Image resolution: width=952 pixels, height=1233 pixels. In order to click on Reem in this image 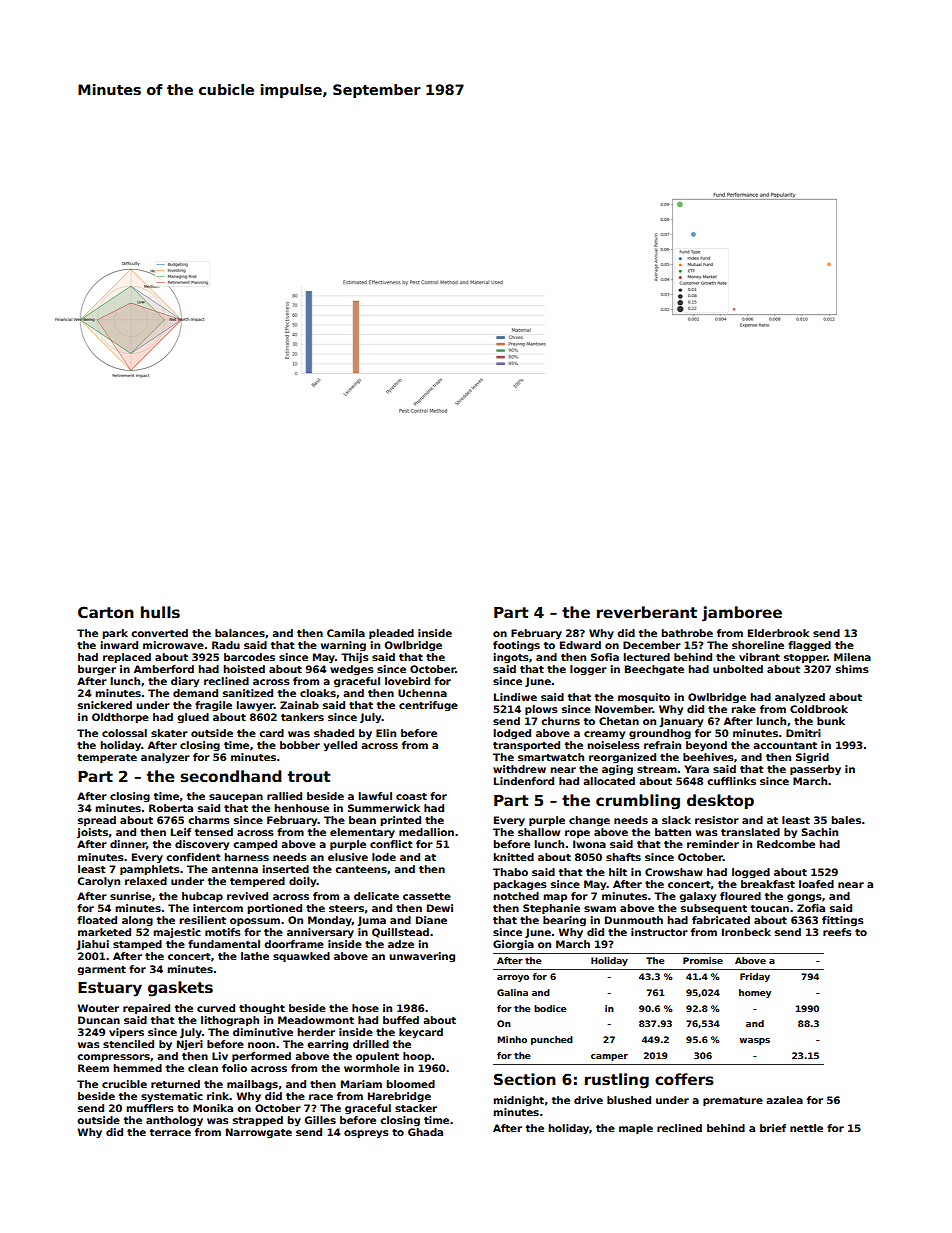, I will do `click(93, 1068)`.
